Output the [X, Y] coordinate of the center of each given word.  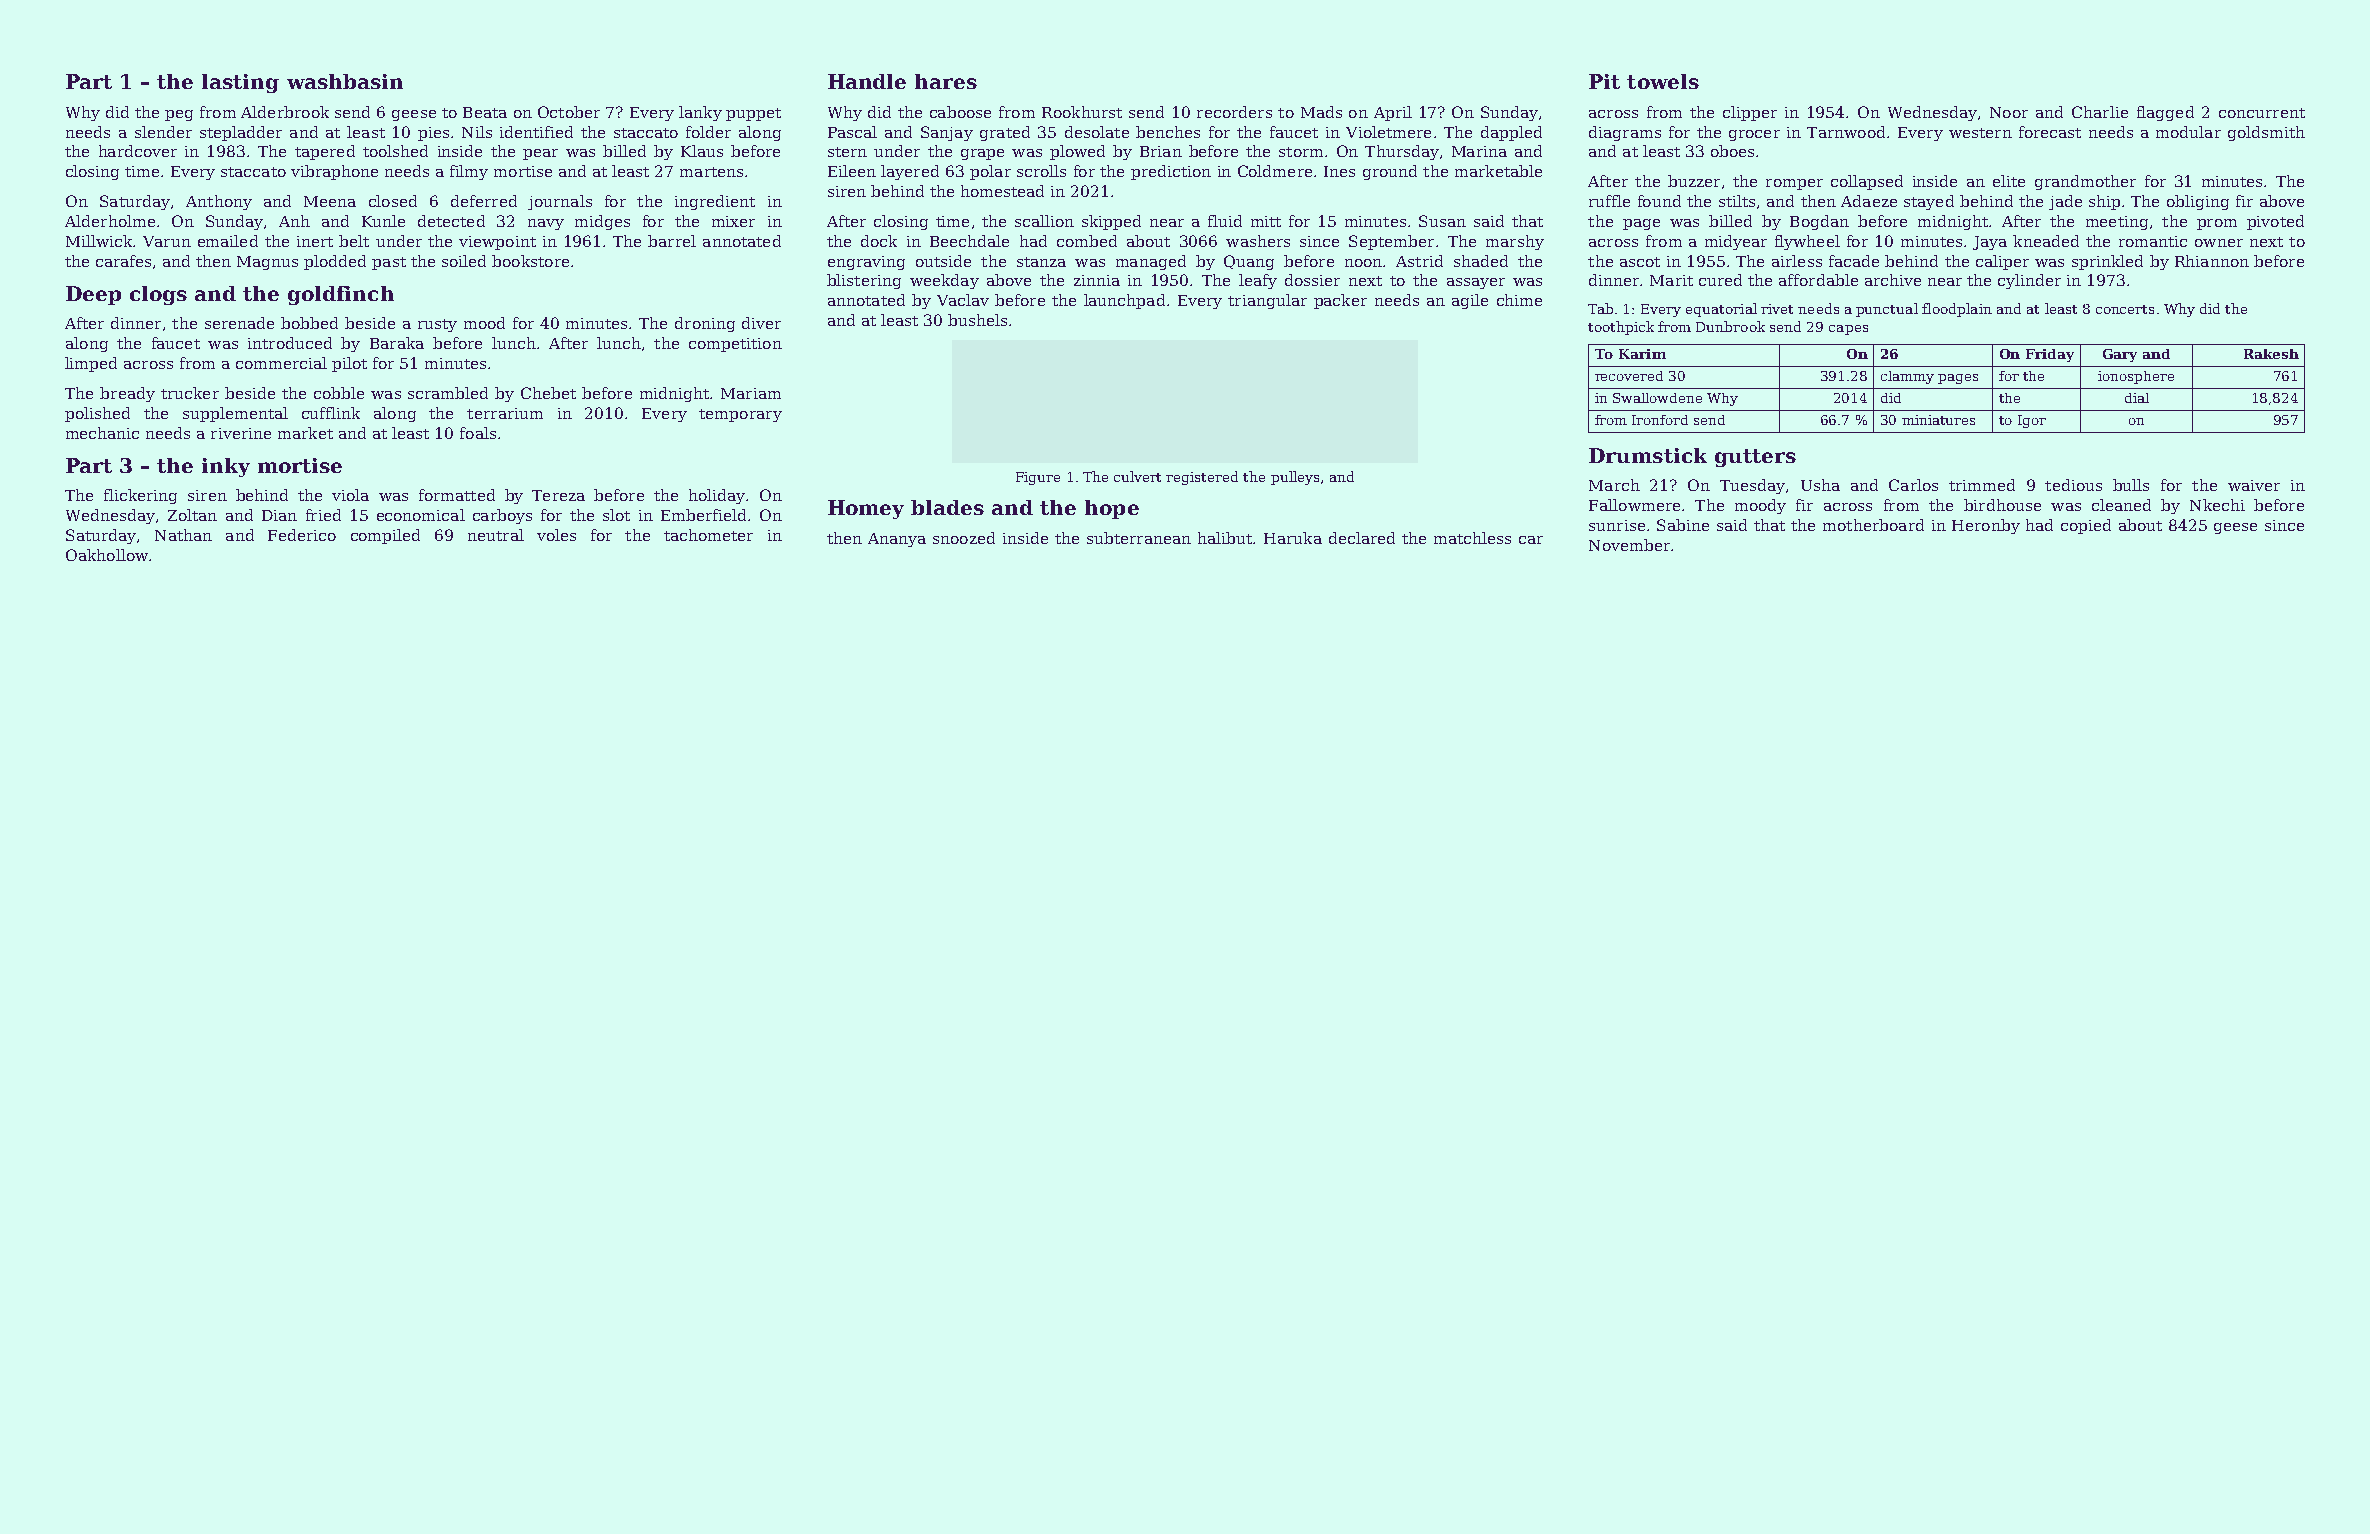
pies [433, 134]
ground [1390, 172]
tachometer [708, 535]
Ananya [897, 540]
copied [2086, 526]
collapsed [1867, 182]
